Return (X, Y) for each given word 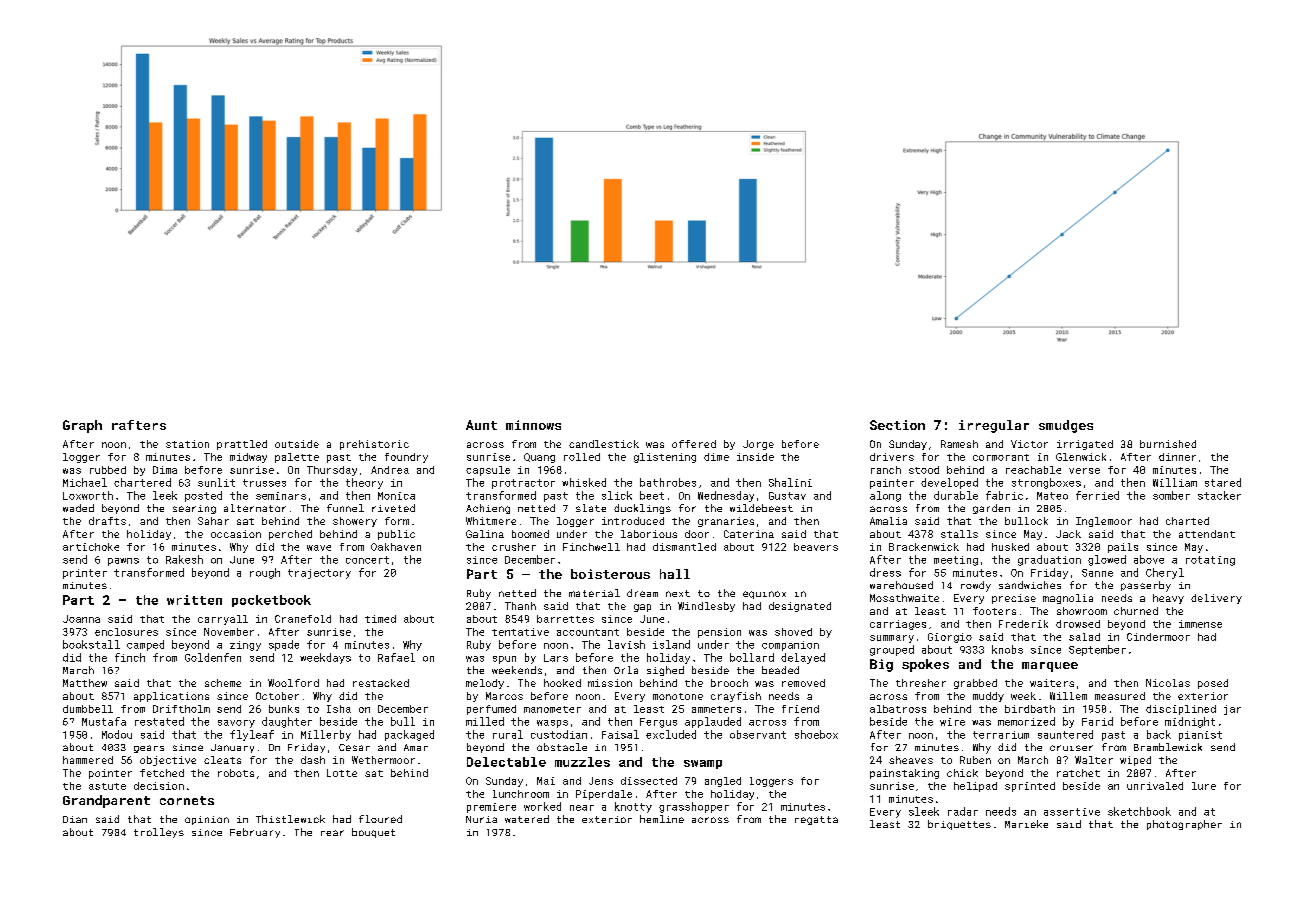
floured (380, 819)
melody (485, 684)
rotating (1210, 561)
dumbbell (88, 709)
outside (297, 444)
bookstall (91, 644)
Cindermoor (1158, 637)
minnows (533, 425)
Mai (546, 781)
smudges (1066, 426)
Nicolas (1168, 683)
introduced (633, 521)
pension (719, 633)
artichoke (91, 547)
